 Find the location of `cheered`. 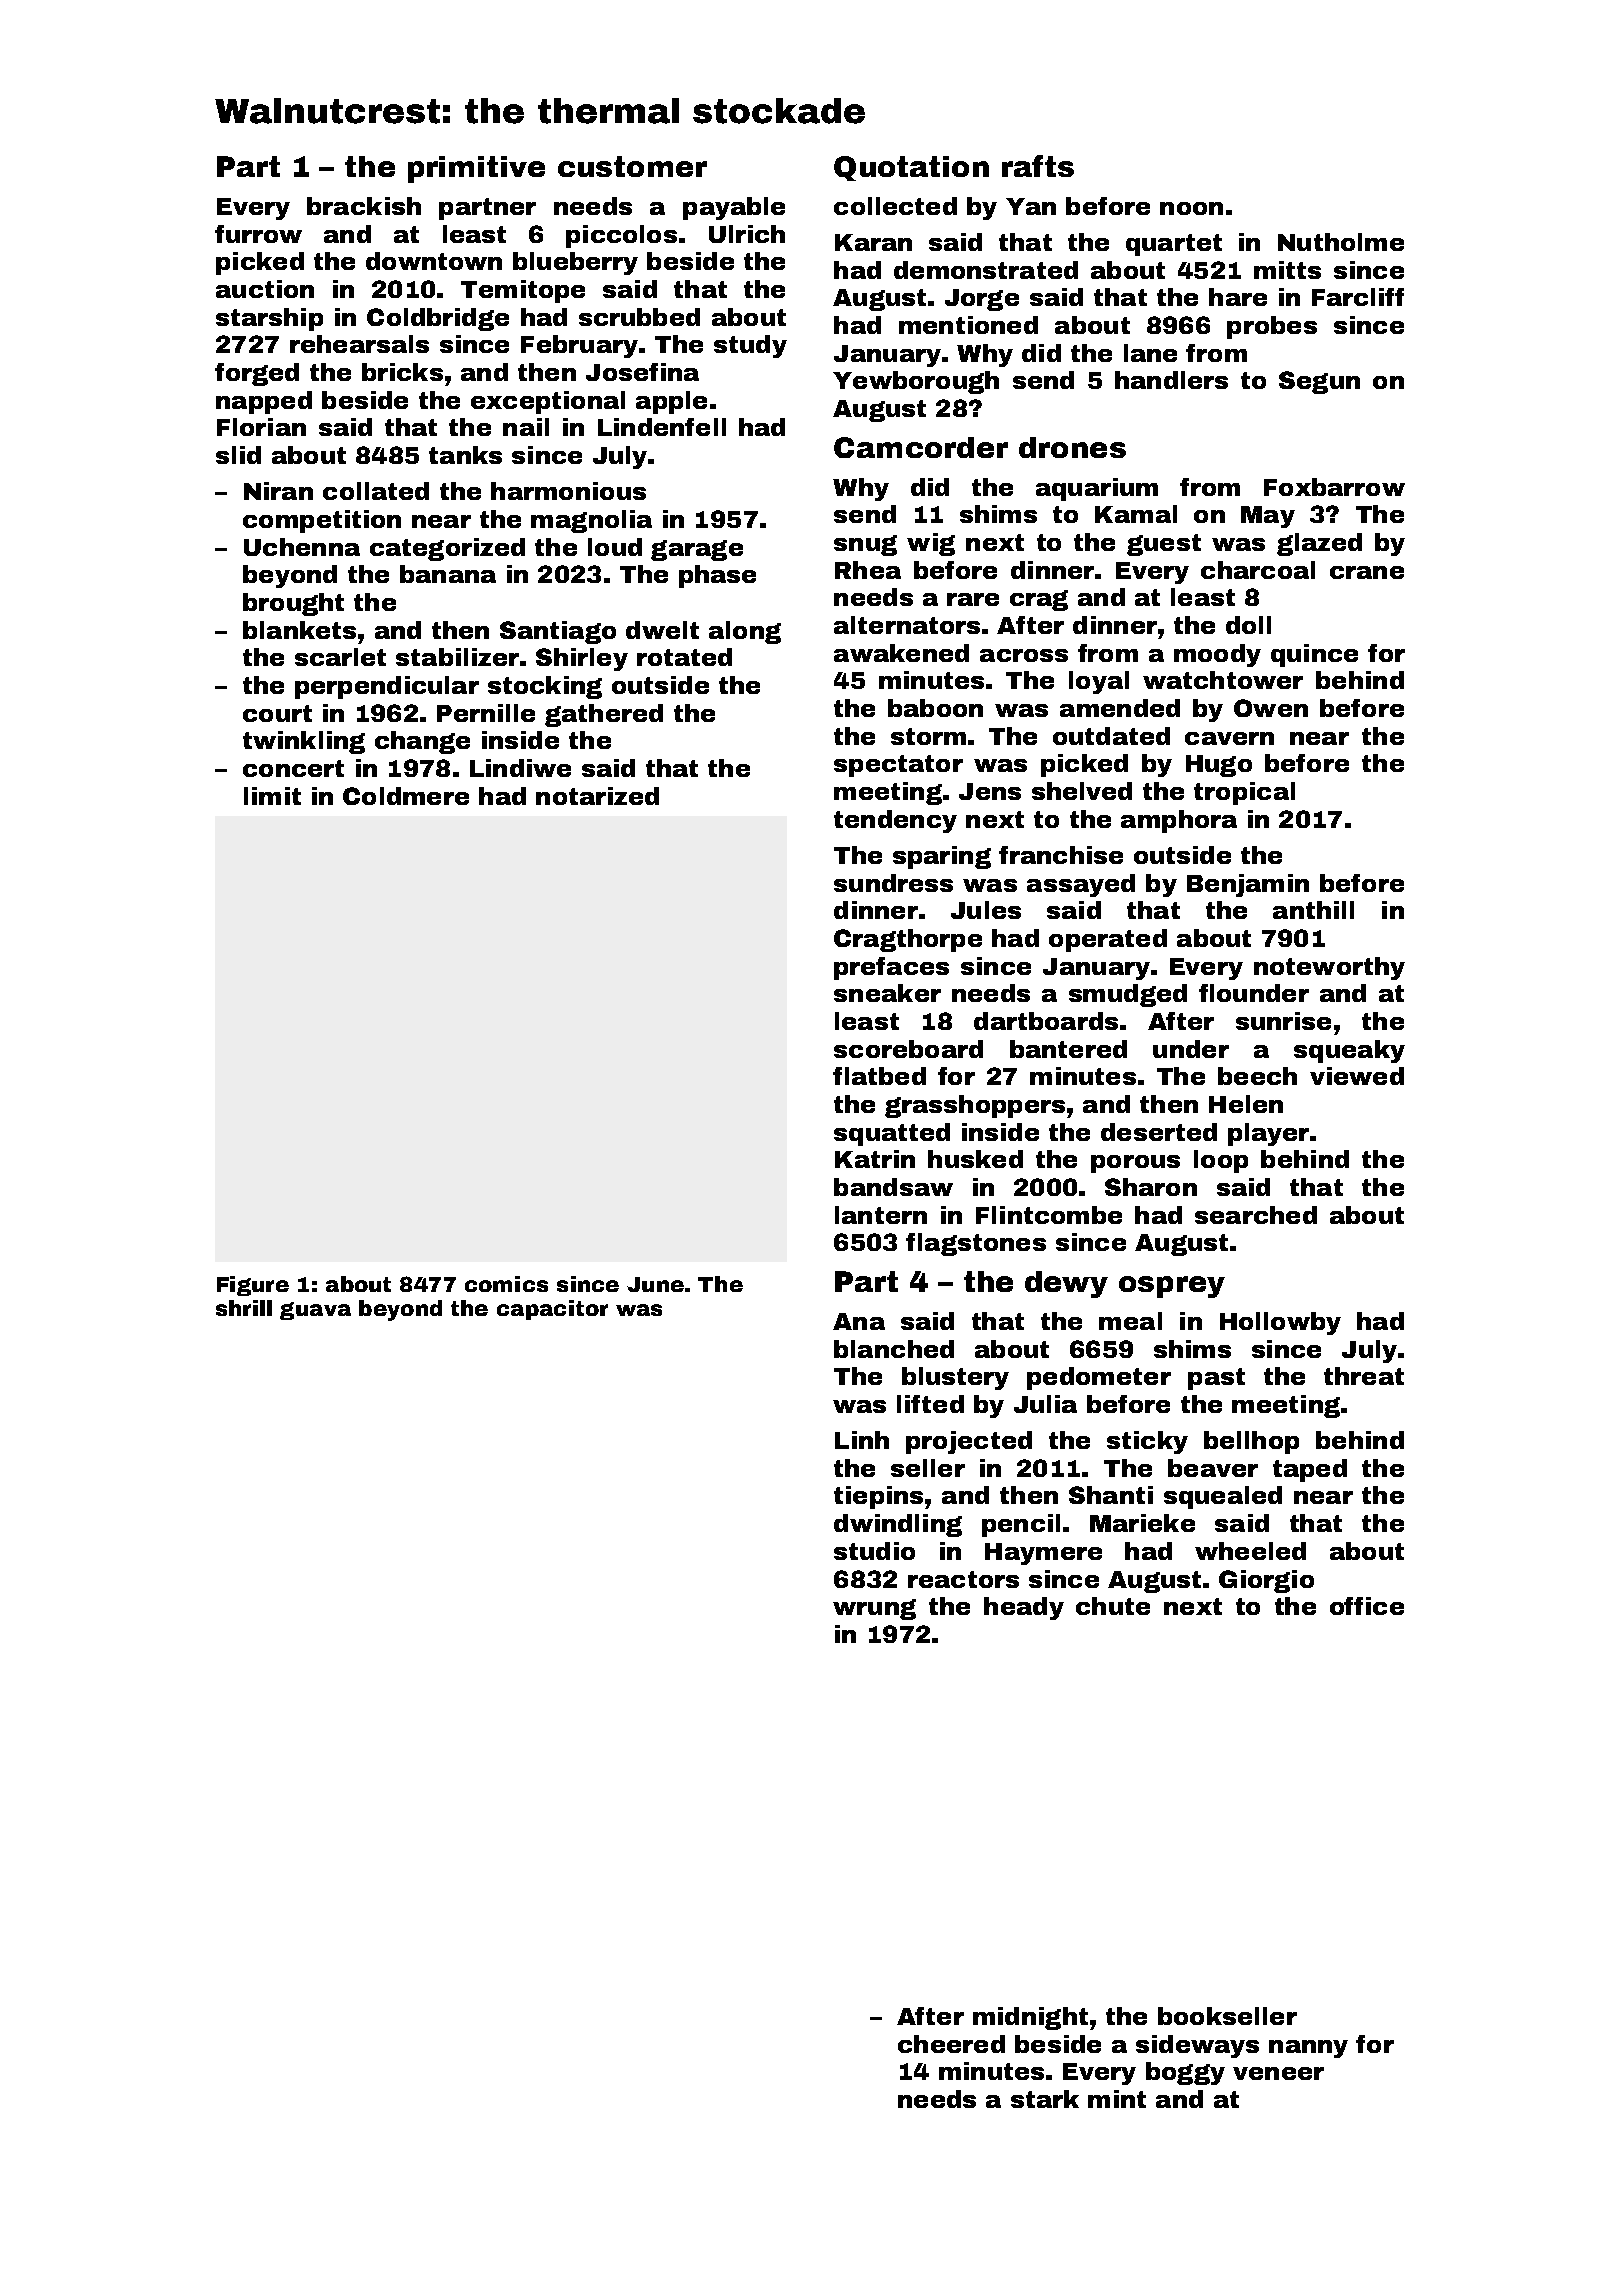

cheered is located at coordinates (951, 2044).
